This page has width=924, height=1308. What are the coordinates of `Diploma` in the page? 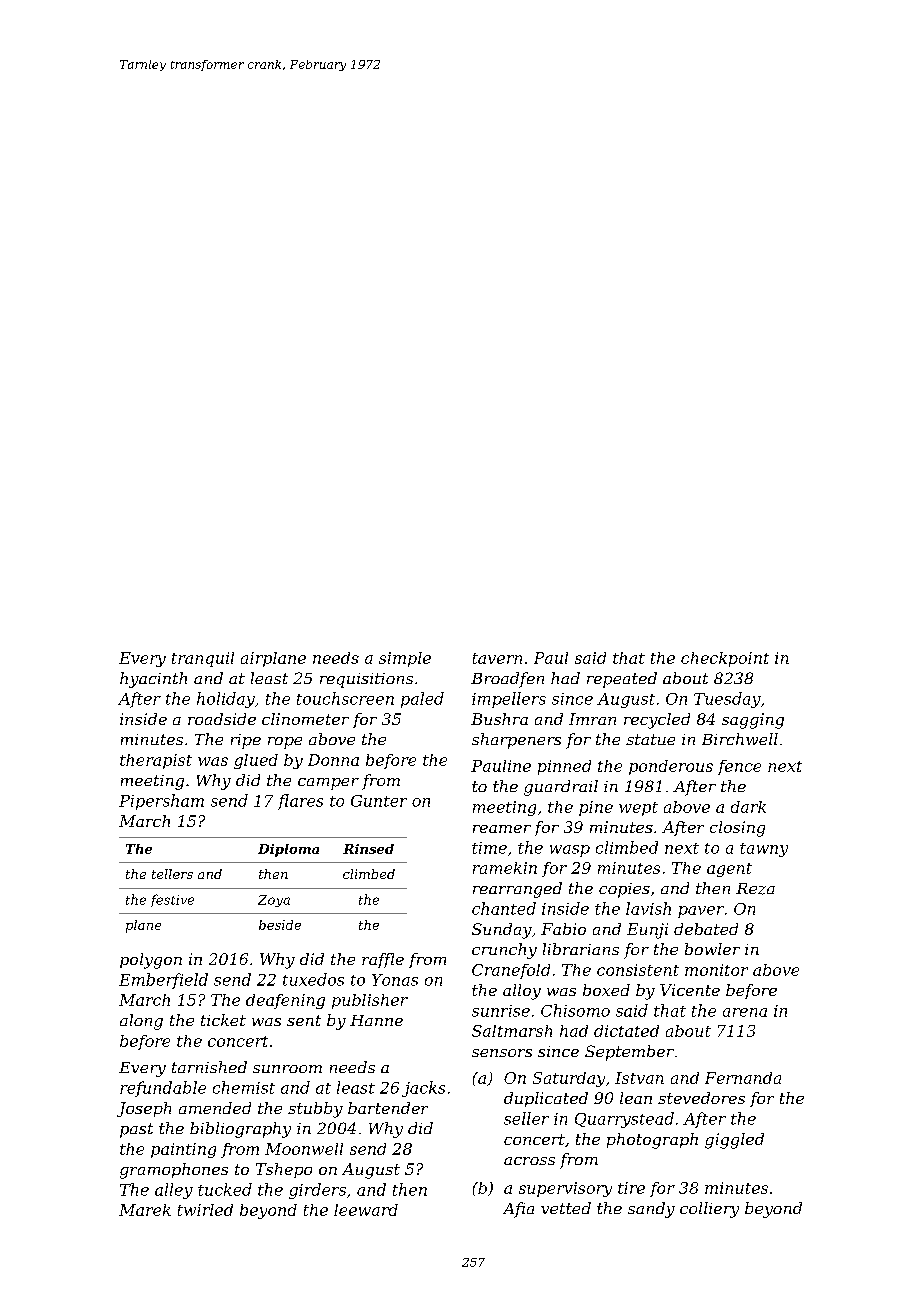 It's located at (288, 850).
